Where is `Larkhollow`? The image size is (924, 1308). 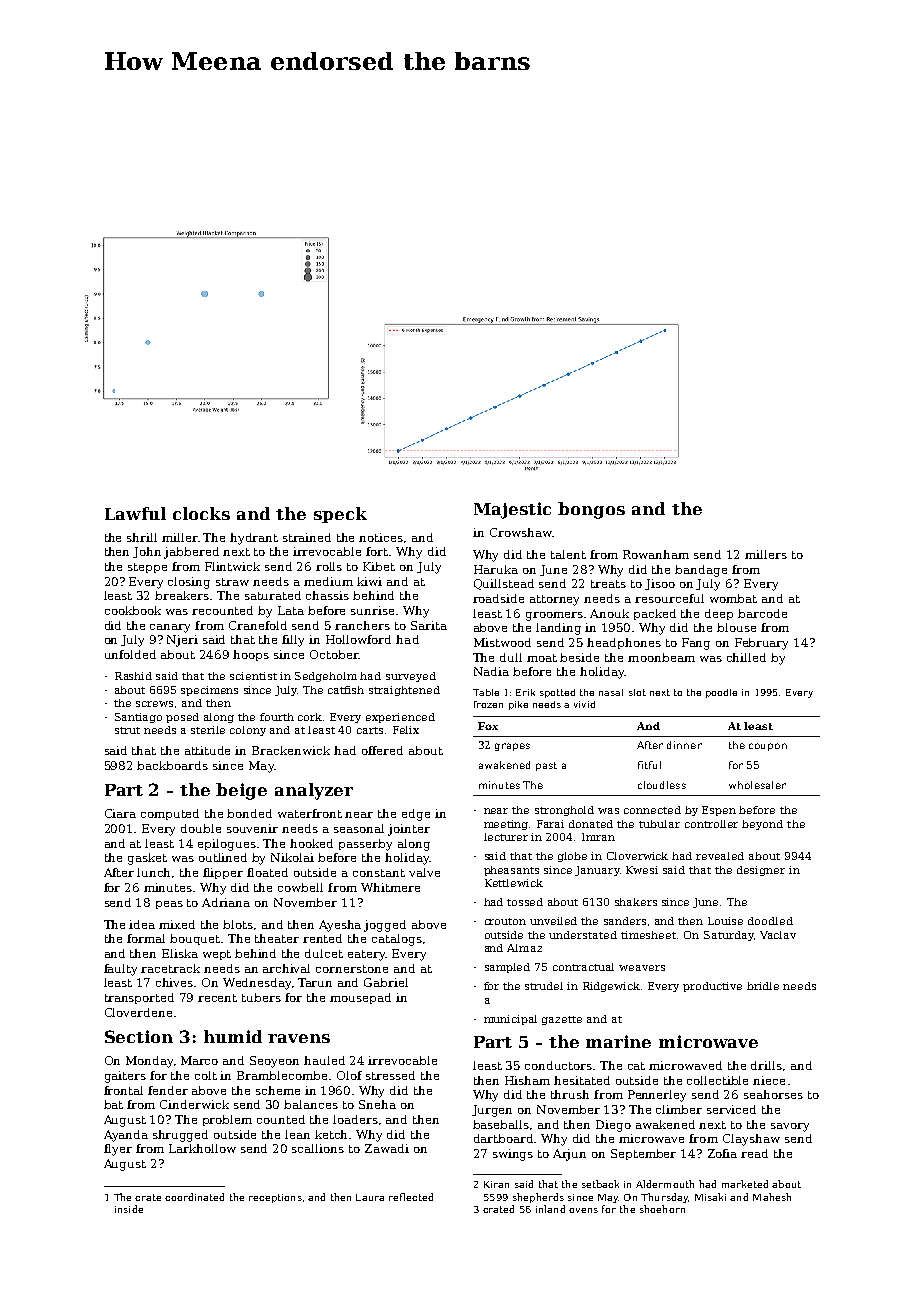 Larkhollow is located at coordinates (202, 1148).
